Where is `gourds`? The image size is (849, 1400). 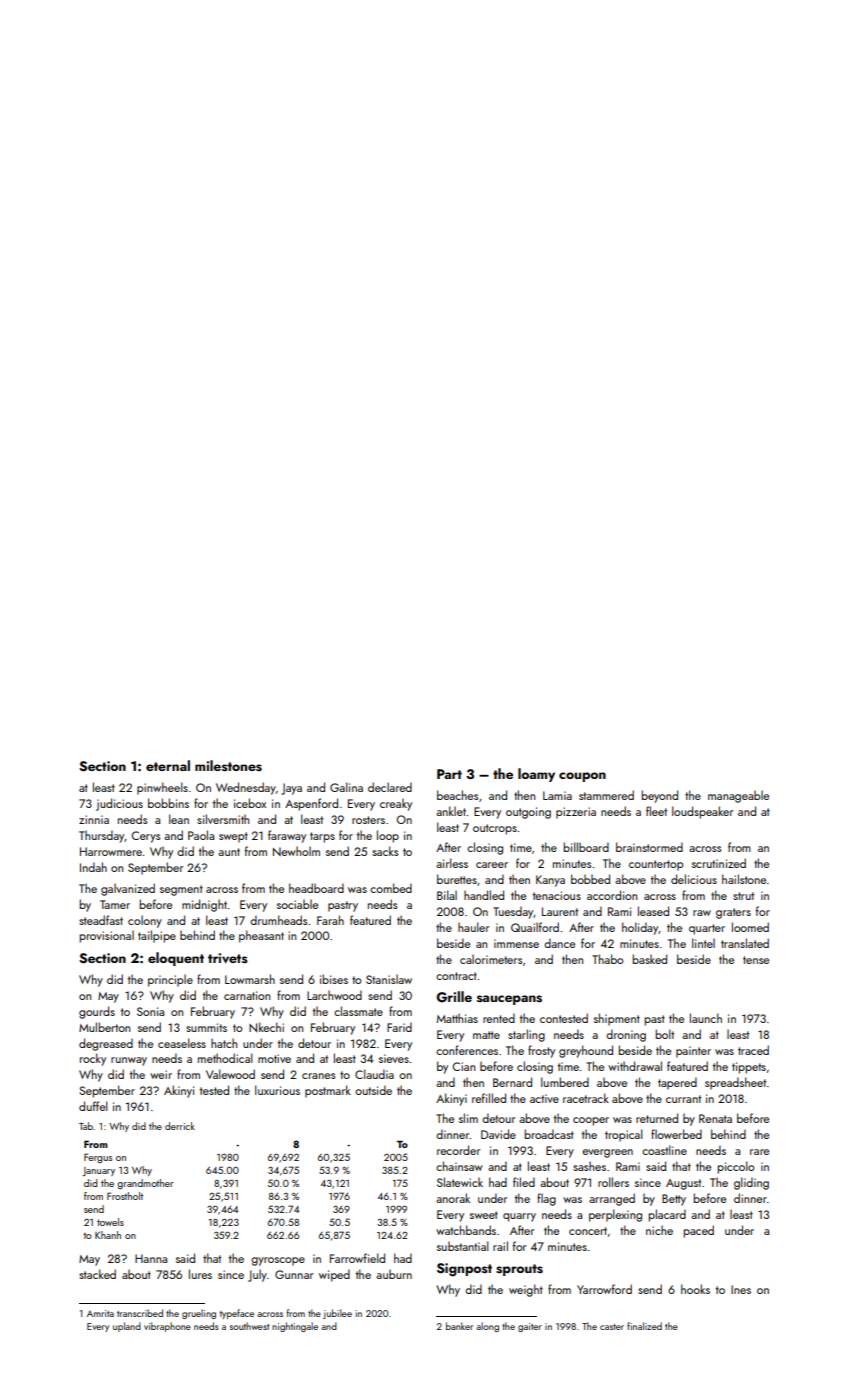
gourds is located at coordinates (97, 1012).
